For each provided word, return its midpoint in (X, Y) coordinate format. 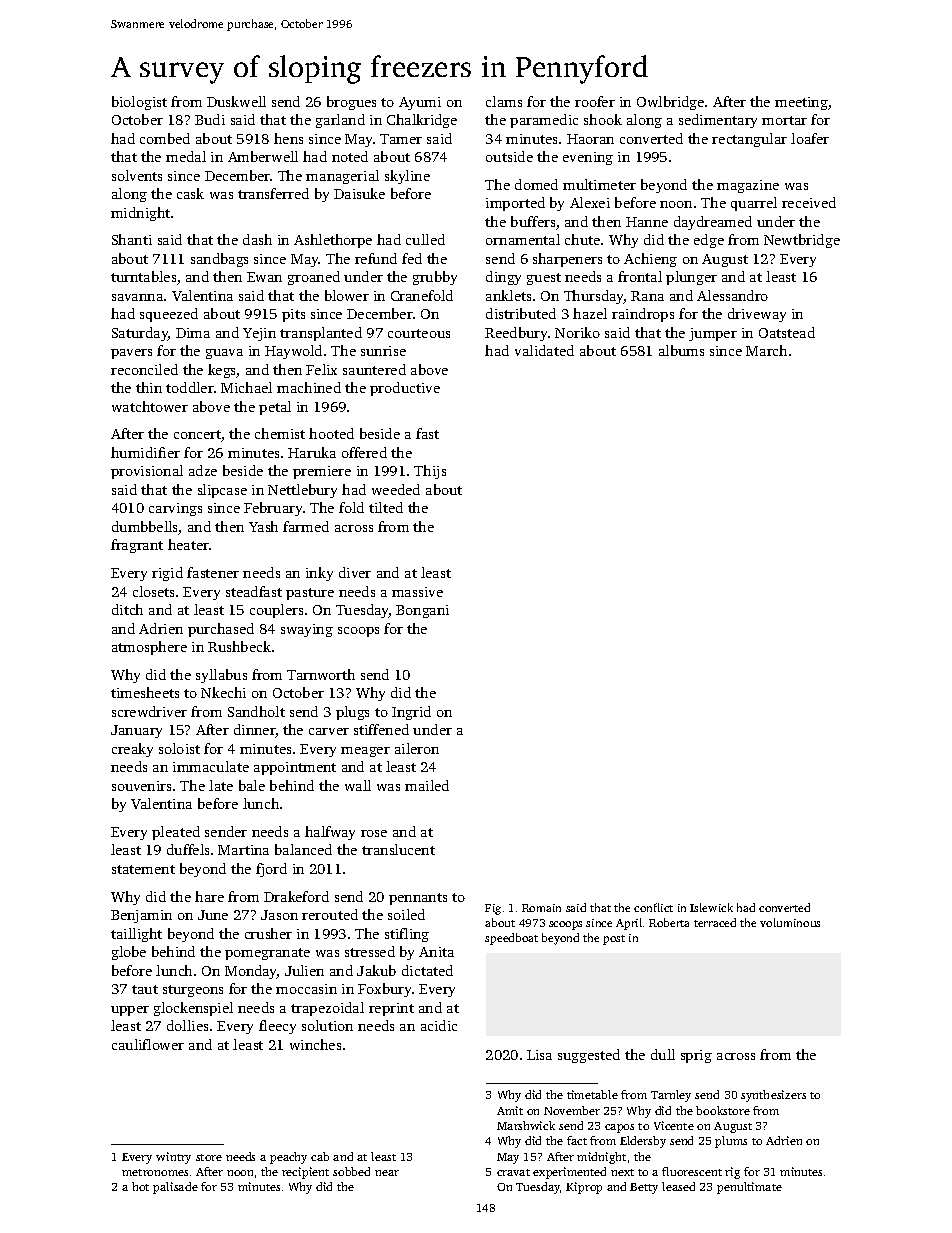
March (766, 350)
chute (582, 239)
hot (140, 1186)
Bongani (422, 611)
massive (417, 592)
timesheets (145, 692)
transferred (273, 193)
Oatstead (787, 332)
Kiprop (584, 1188)
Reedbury (516, 334)
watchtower (150, 406)
